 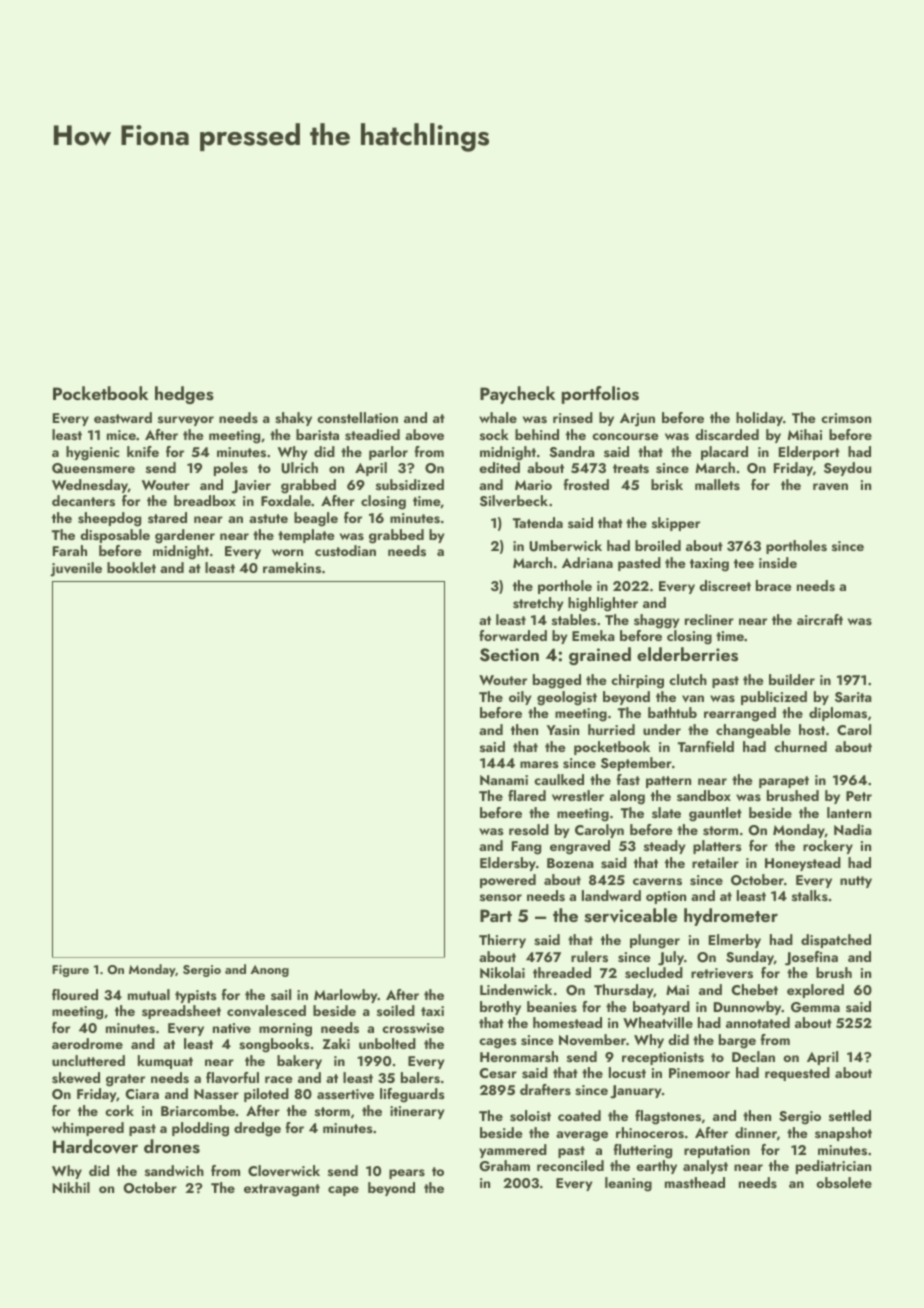 What do you see at coordinates (717, 484) in the screenshot?
I see `mallets` at bounding box center [717, 484].
